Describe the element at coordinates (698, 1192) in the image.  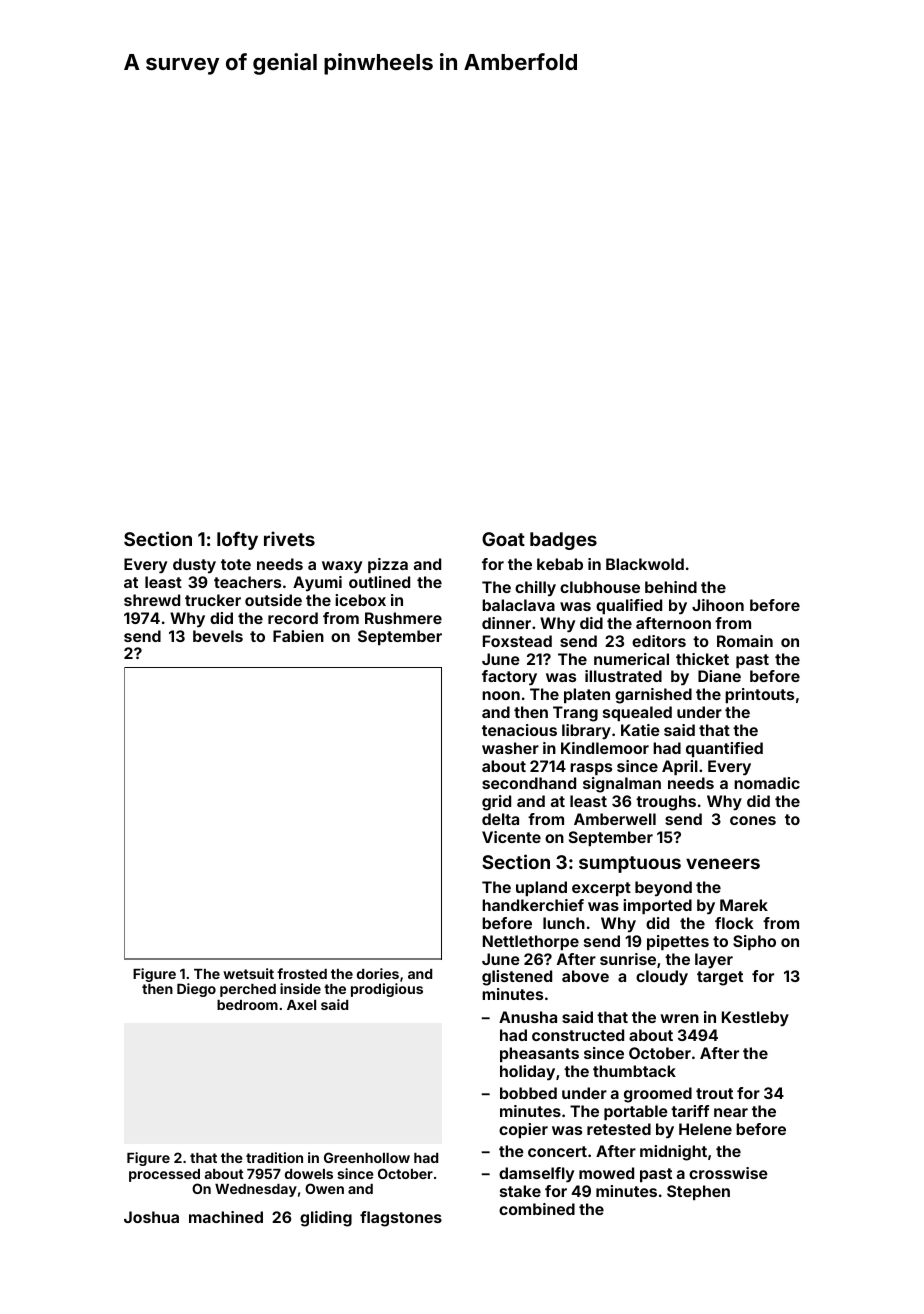
I see `Stephen` at that location.
